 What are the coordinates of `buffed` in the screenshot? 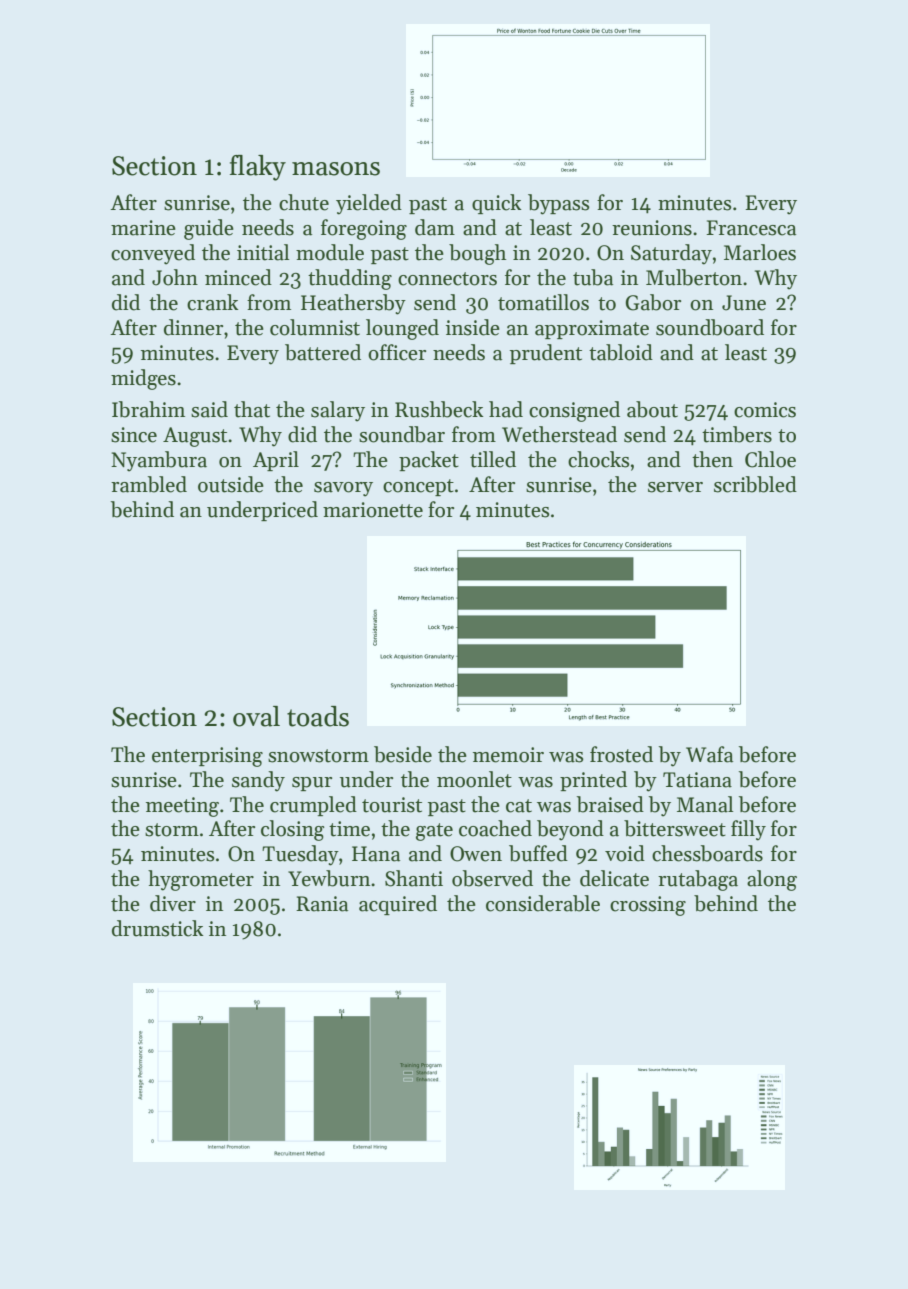 It's located at (538, 853).
